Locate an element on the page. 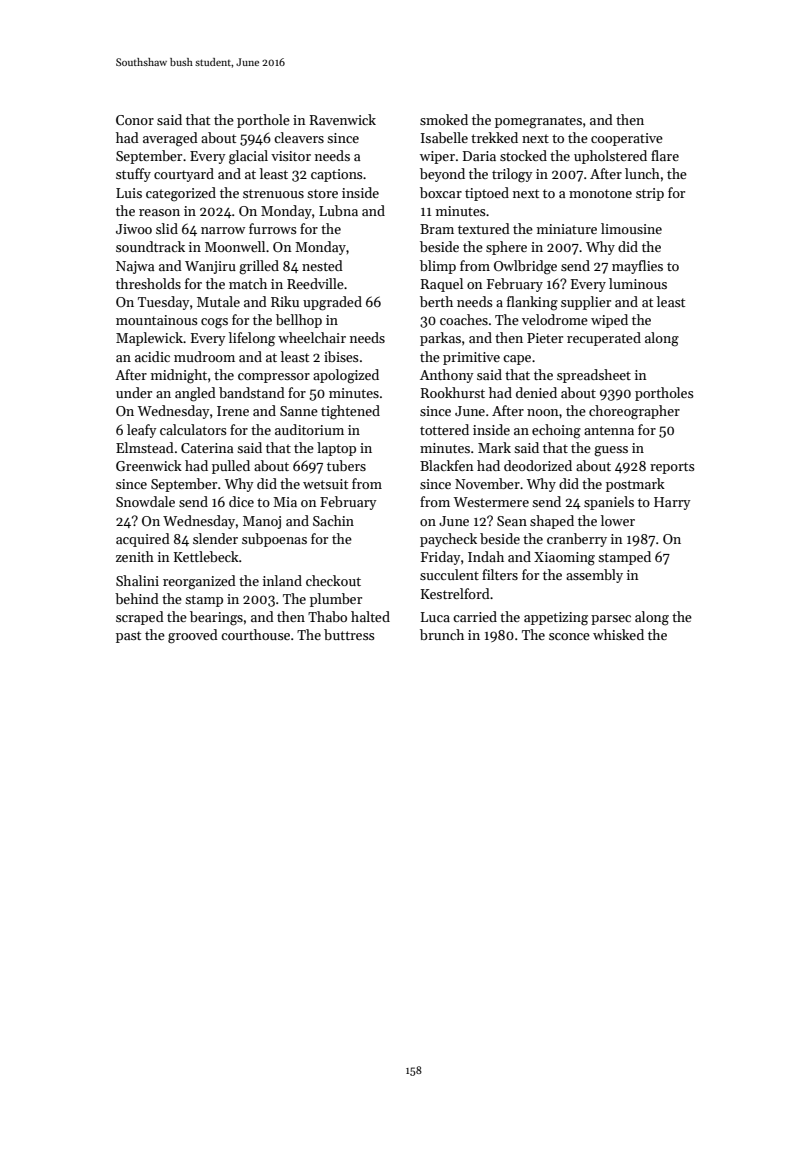  mayflies is located at coordinates (637, 267).
